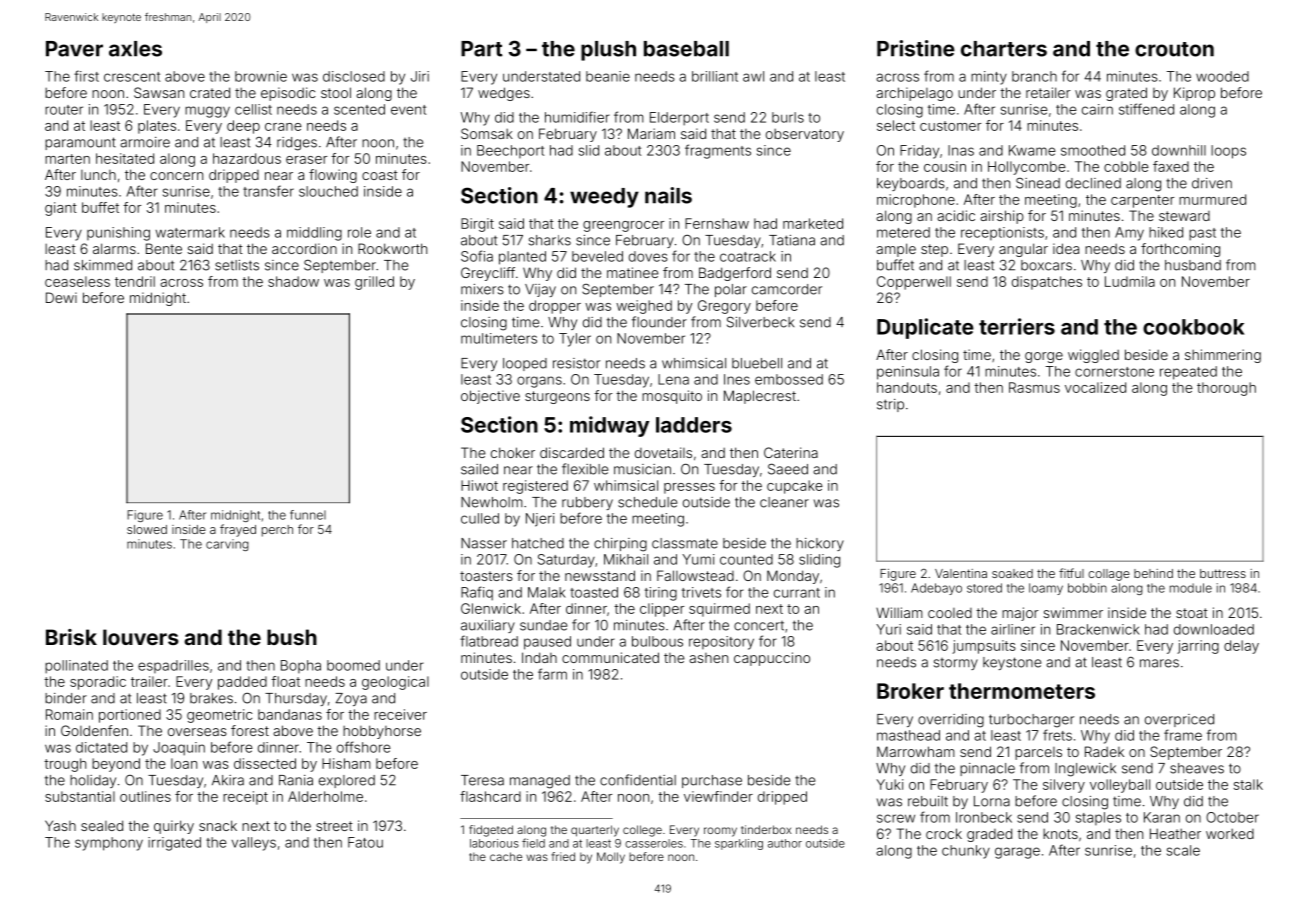 This screenshot has height=924, width=1308. I want to click on currant, so click(797, 593).
